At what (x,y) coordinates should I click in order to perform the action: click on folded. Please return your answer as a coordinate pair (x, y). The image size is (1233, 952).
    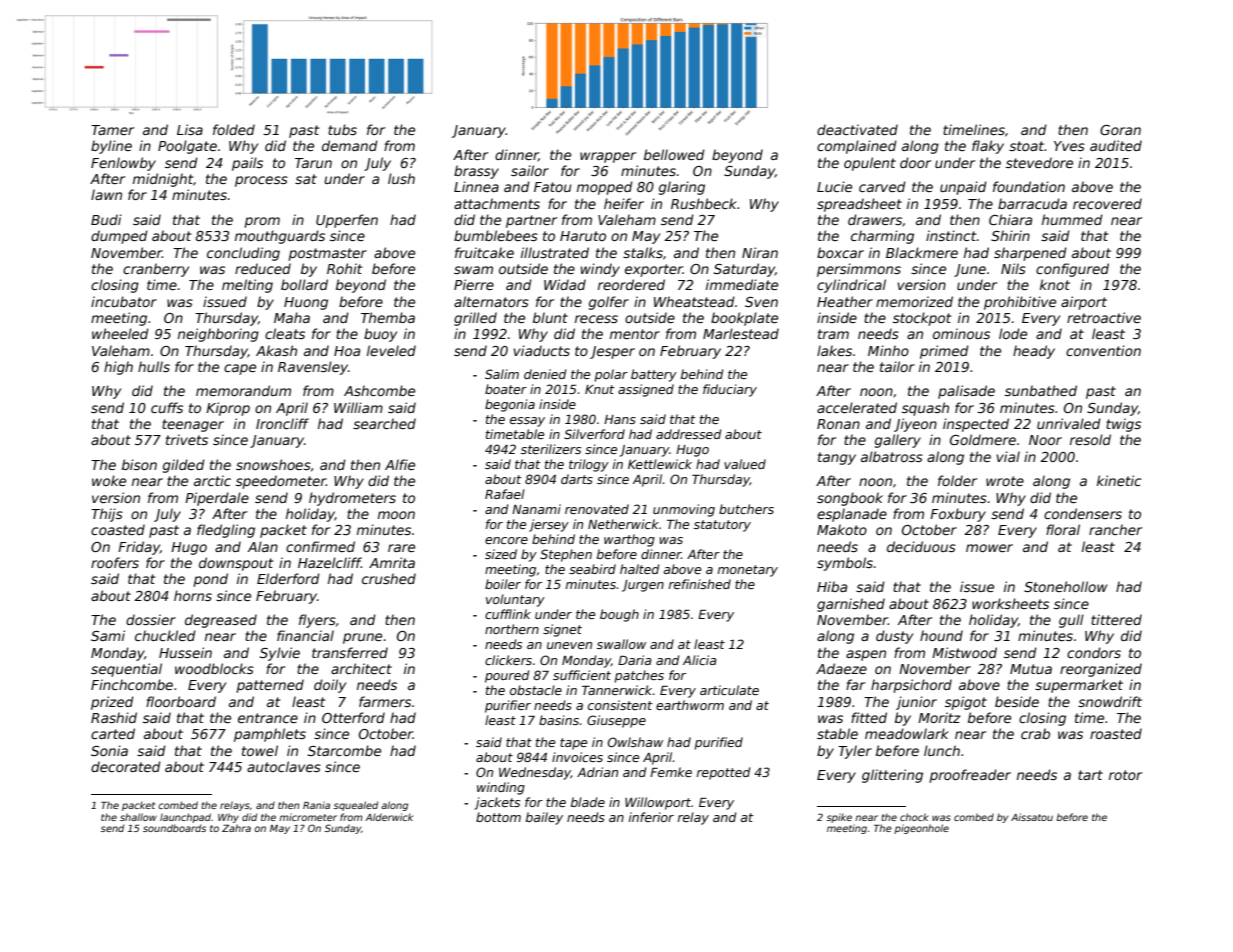
    Looking at the image, I should click on (234, 129).
